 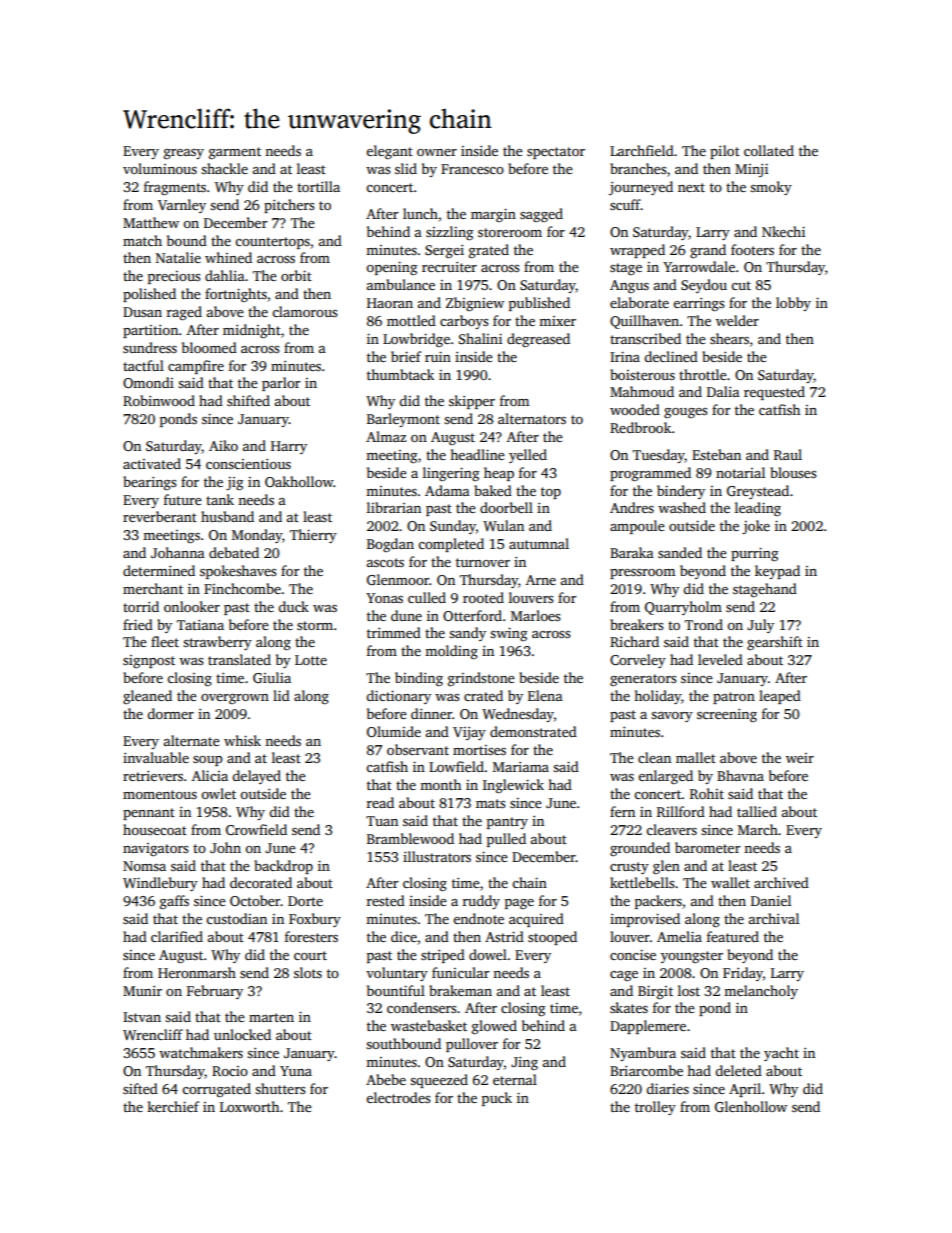 What do you see at coordinates (475, 304) in the screenshot?
I see `Zbigniew` at bounding box center [475, 304].
